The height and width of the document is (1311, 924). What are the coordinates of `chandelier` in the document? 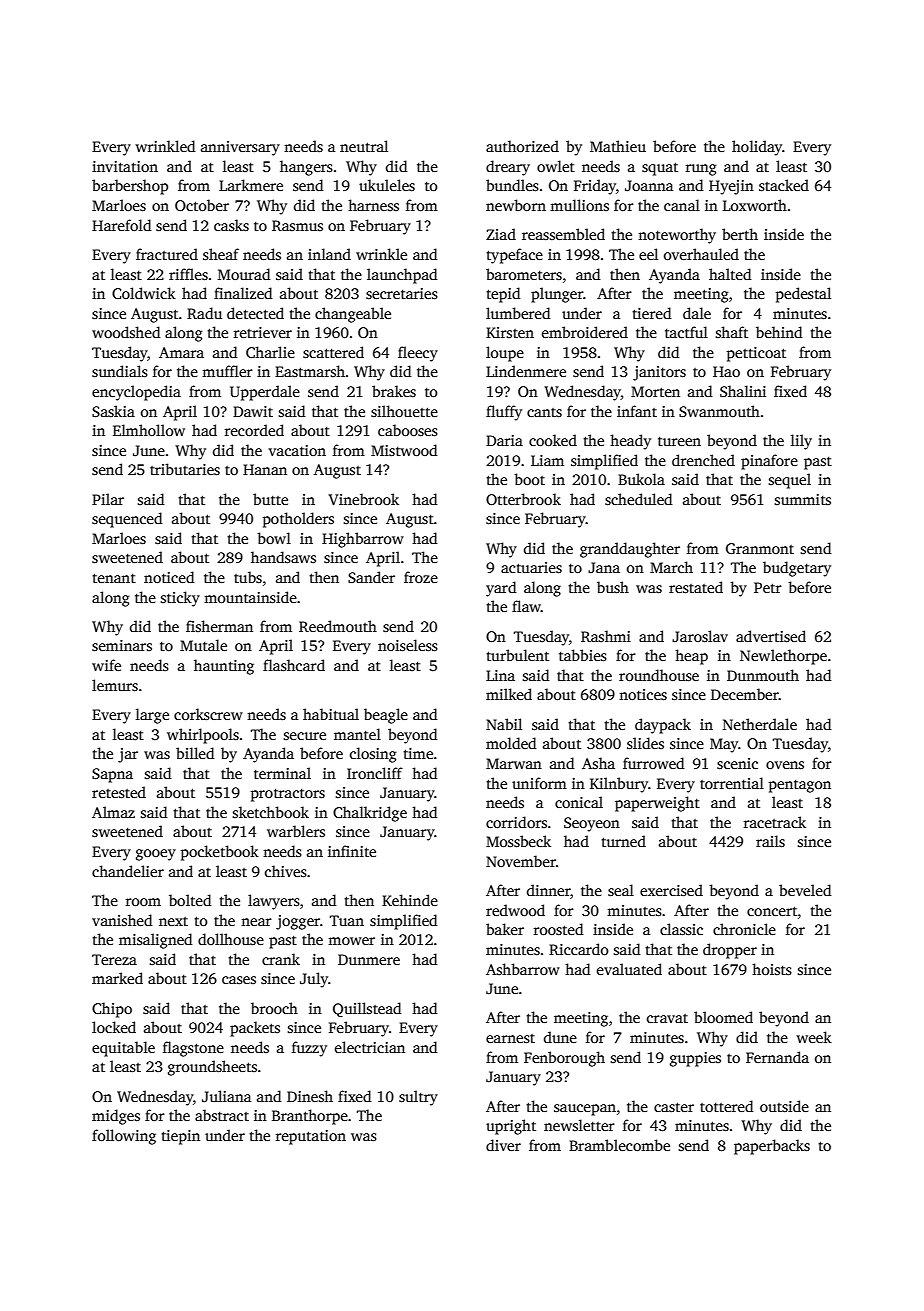 It's located at (128, 871).
